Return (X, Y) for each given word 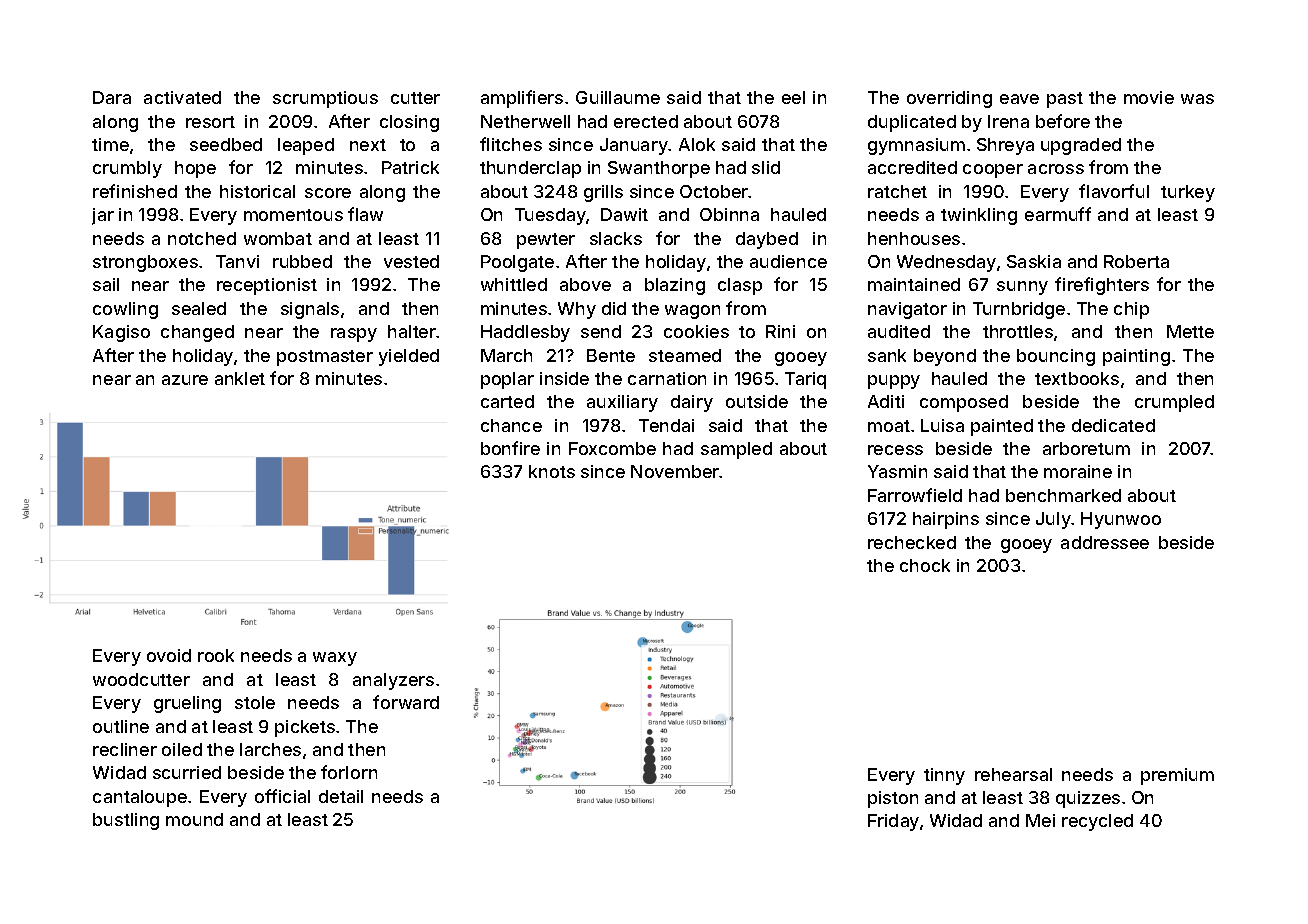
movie (1149, 97)
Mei (1040, 820)
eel (793, 97)
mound (194, 819)
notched (202, 238)
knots (552, 471)
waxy (335, 659)
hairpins (946, 520)
